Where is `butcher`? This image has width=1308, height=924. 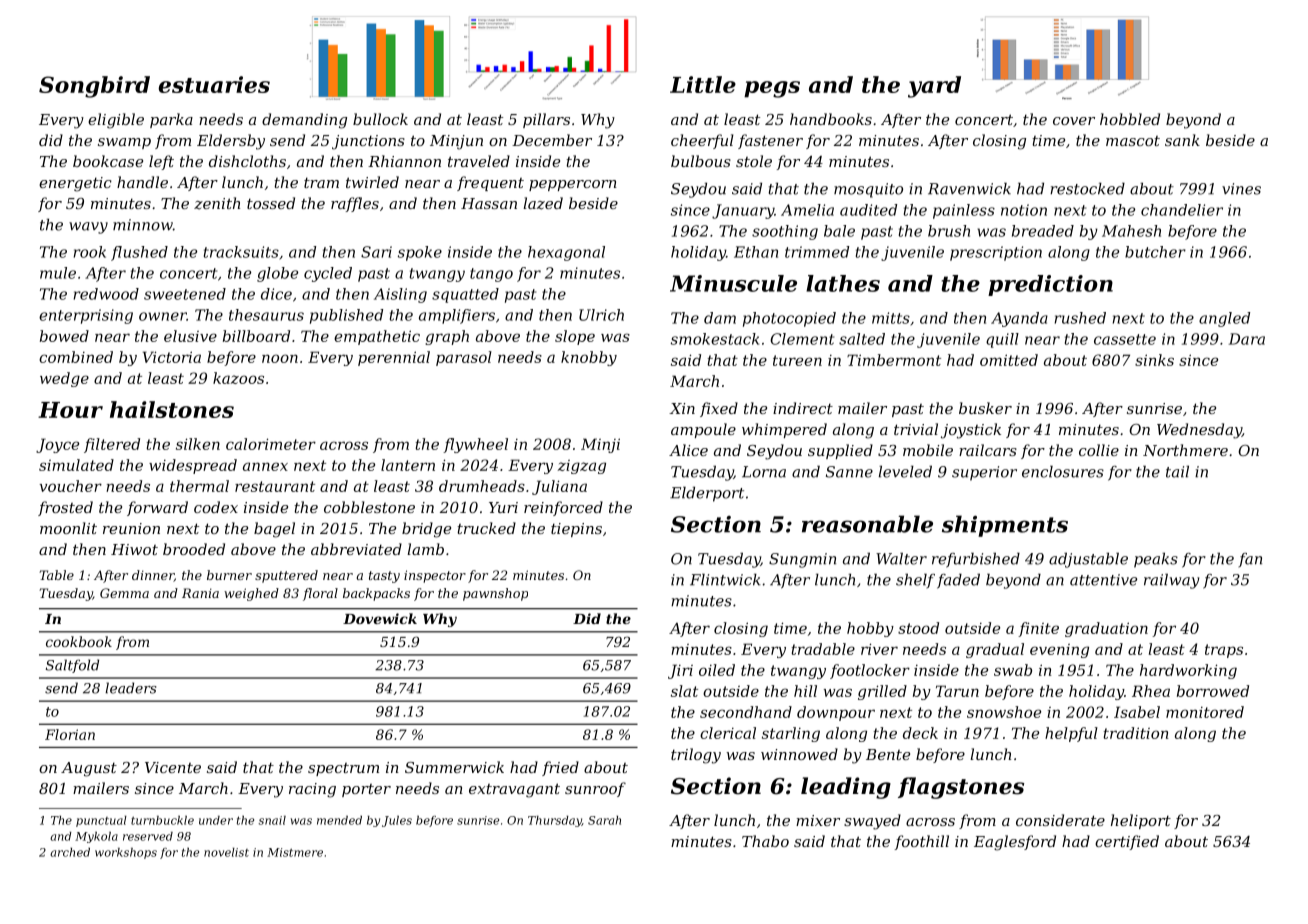
butcher is located at coordinates (1155, 252).
